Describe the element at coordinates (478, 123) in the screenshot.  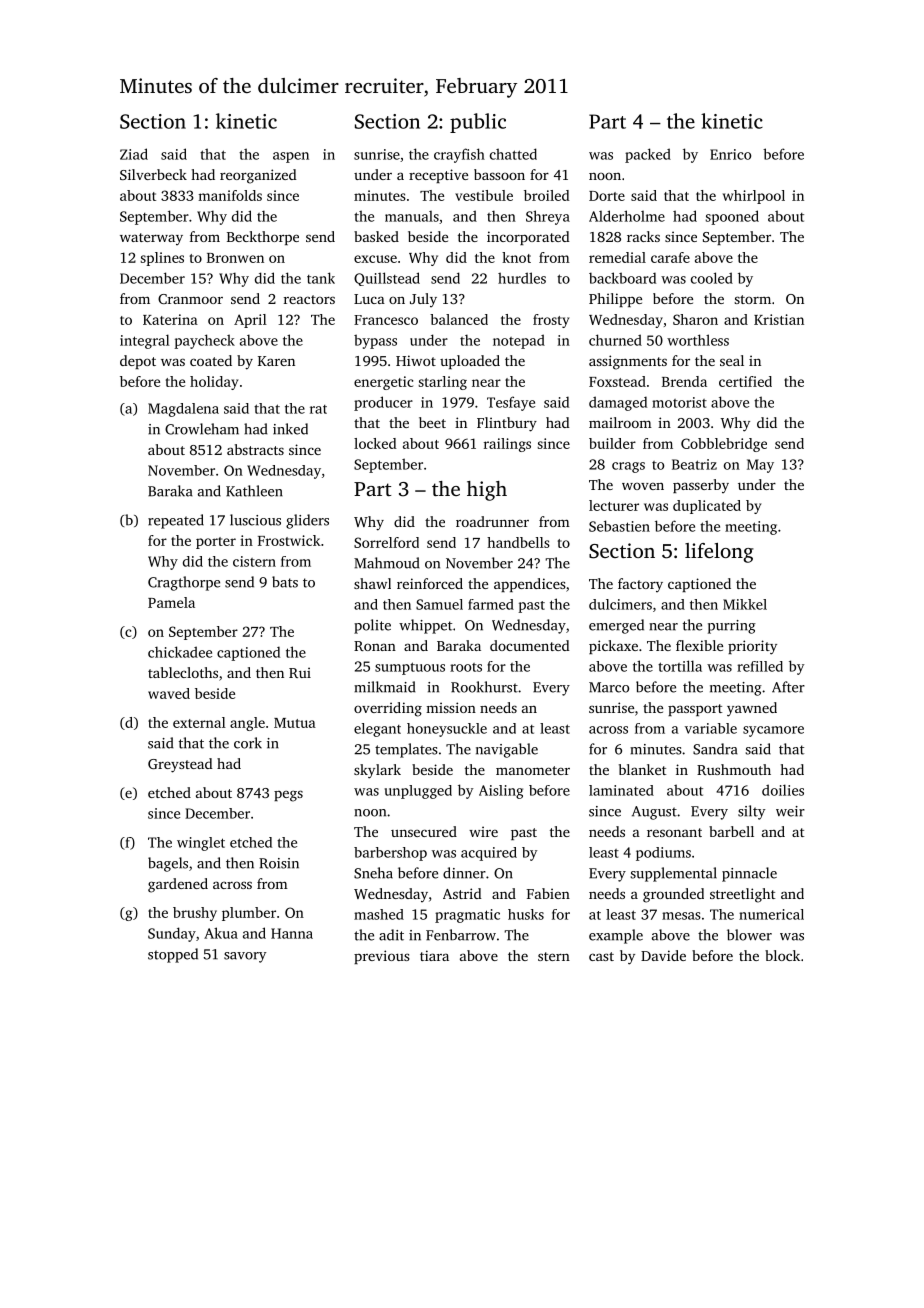
I see `public` at that location.
